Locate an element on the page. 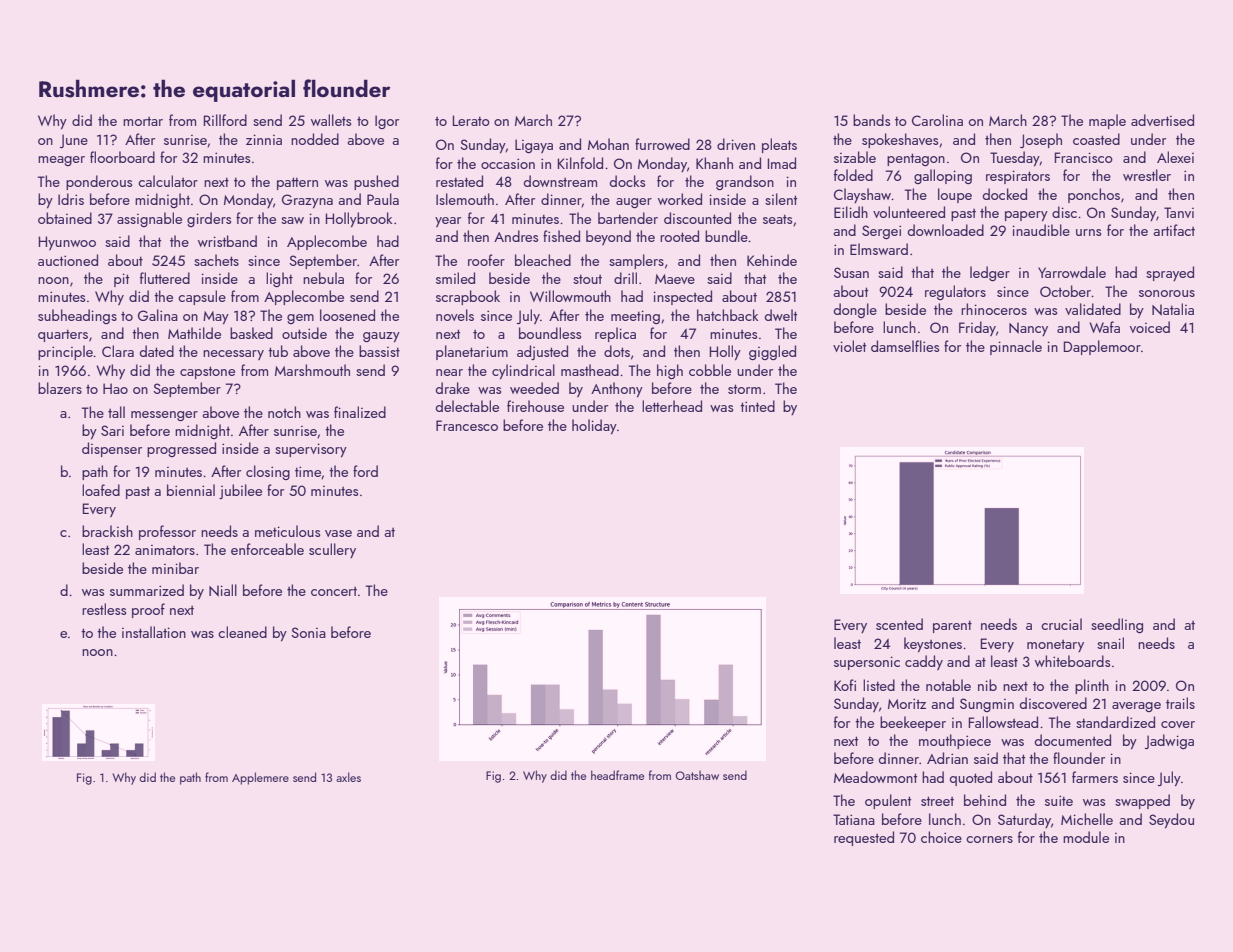 The image size is (1233, 952). Applemere is located at coordinates (260, 778).
